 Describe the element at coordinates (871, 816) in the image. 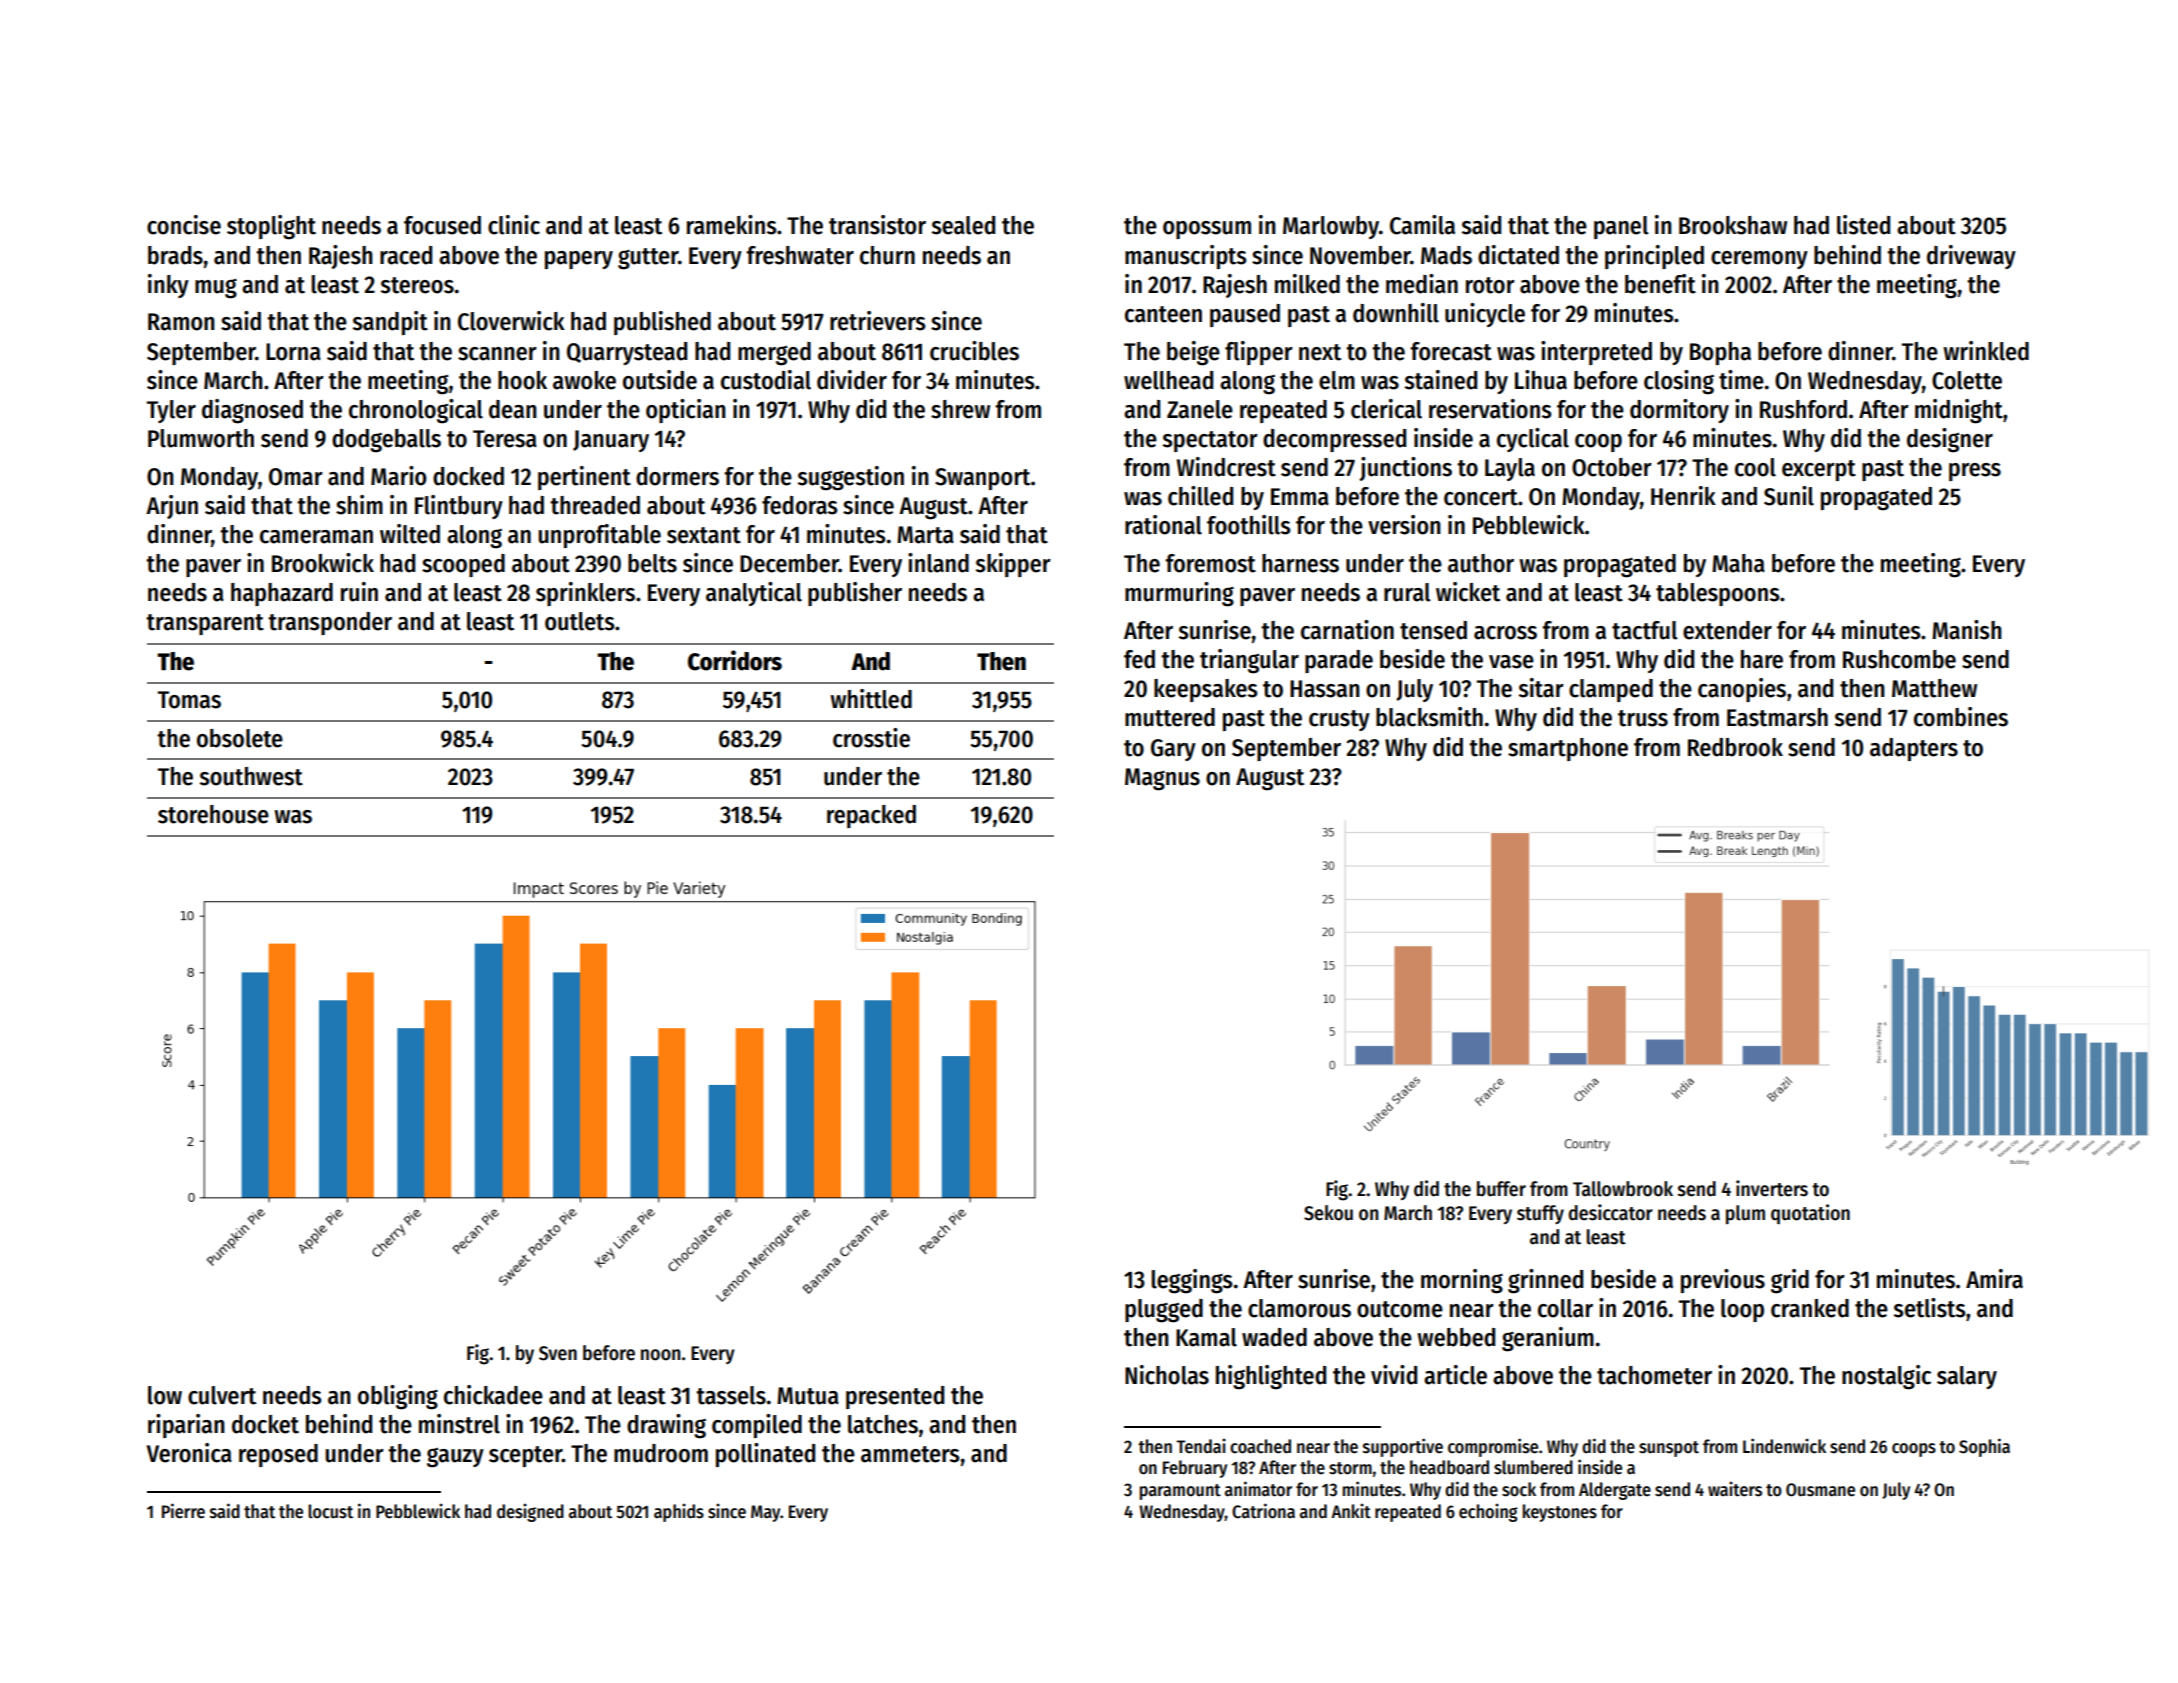

I see `repacked` at that location.
